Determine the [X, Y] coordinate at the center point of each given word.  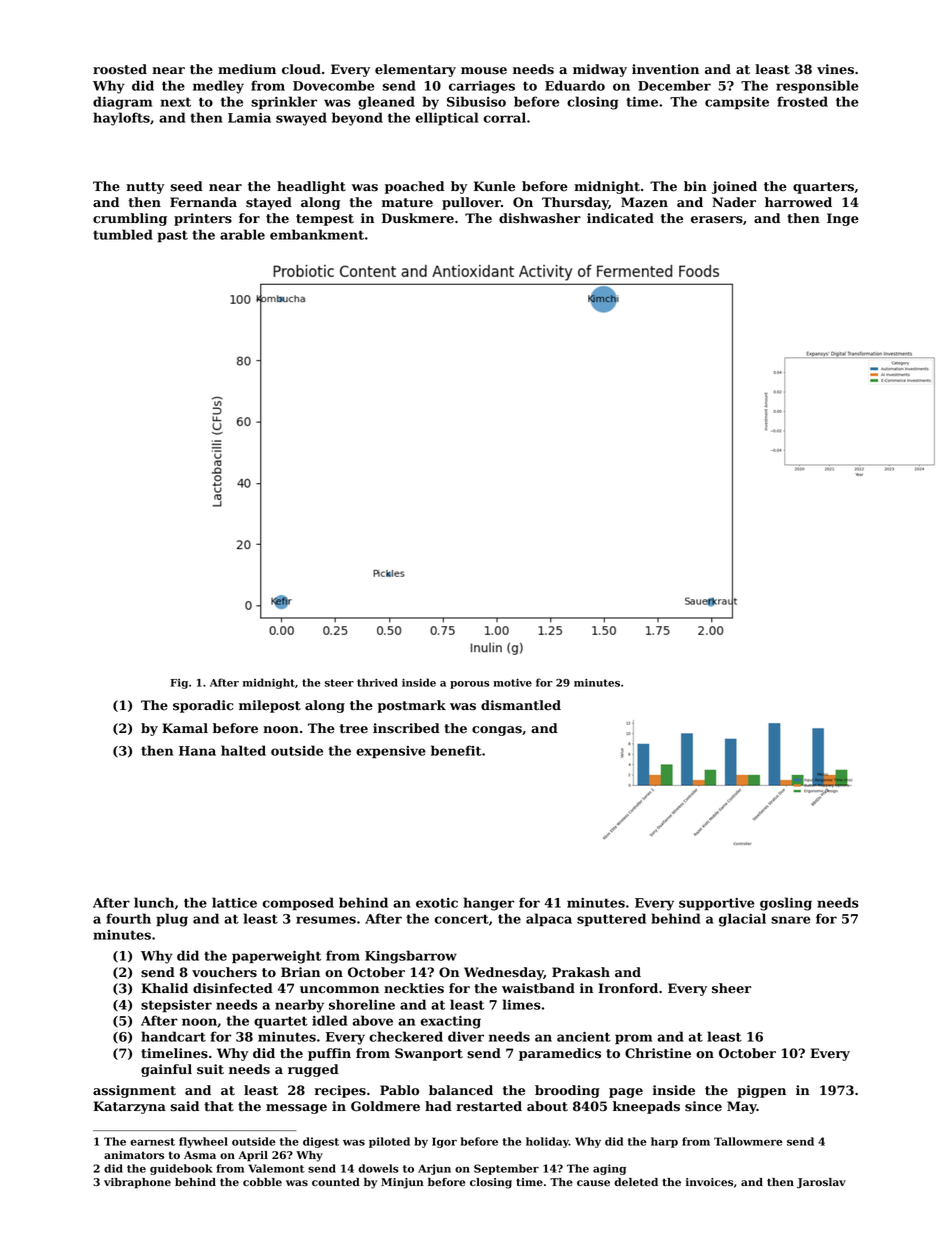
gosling [786, 904]
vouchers [224, 972]
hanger [489, 904]
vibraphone [137, 1183]
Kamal [185, 728]
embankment [317, 234]
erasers [717, 220]
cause [593, 1183]
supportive [717, 904]
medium [247, 69]
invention [665, 69]
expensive [391, 752]
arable [242, 234]
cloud [301, 69]
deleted [636, 1182]
